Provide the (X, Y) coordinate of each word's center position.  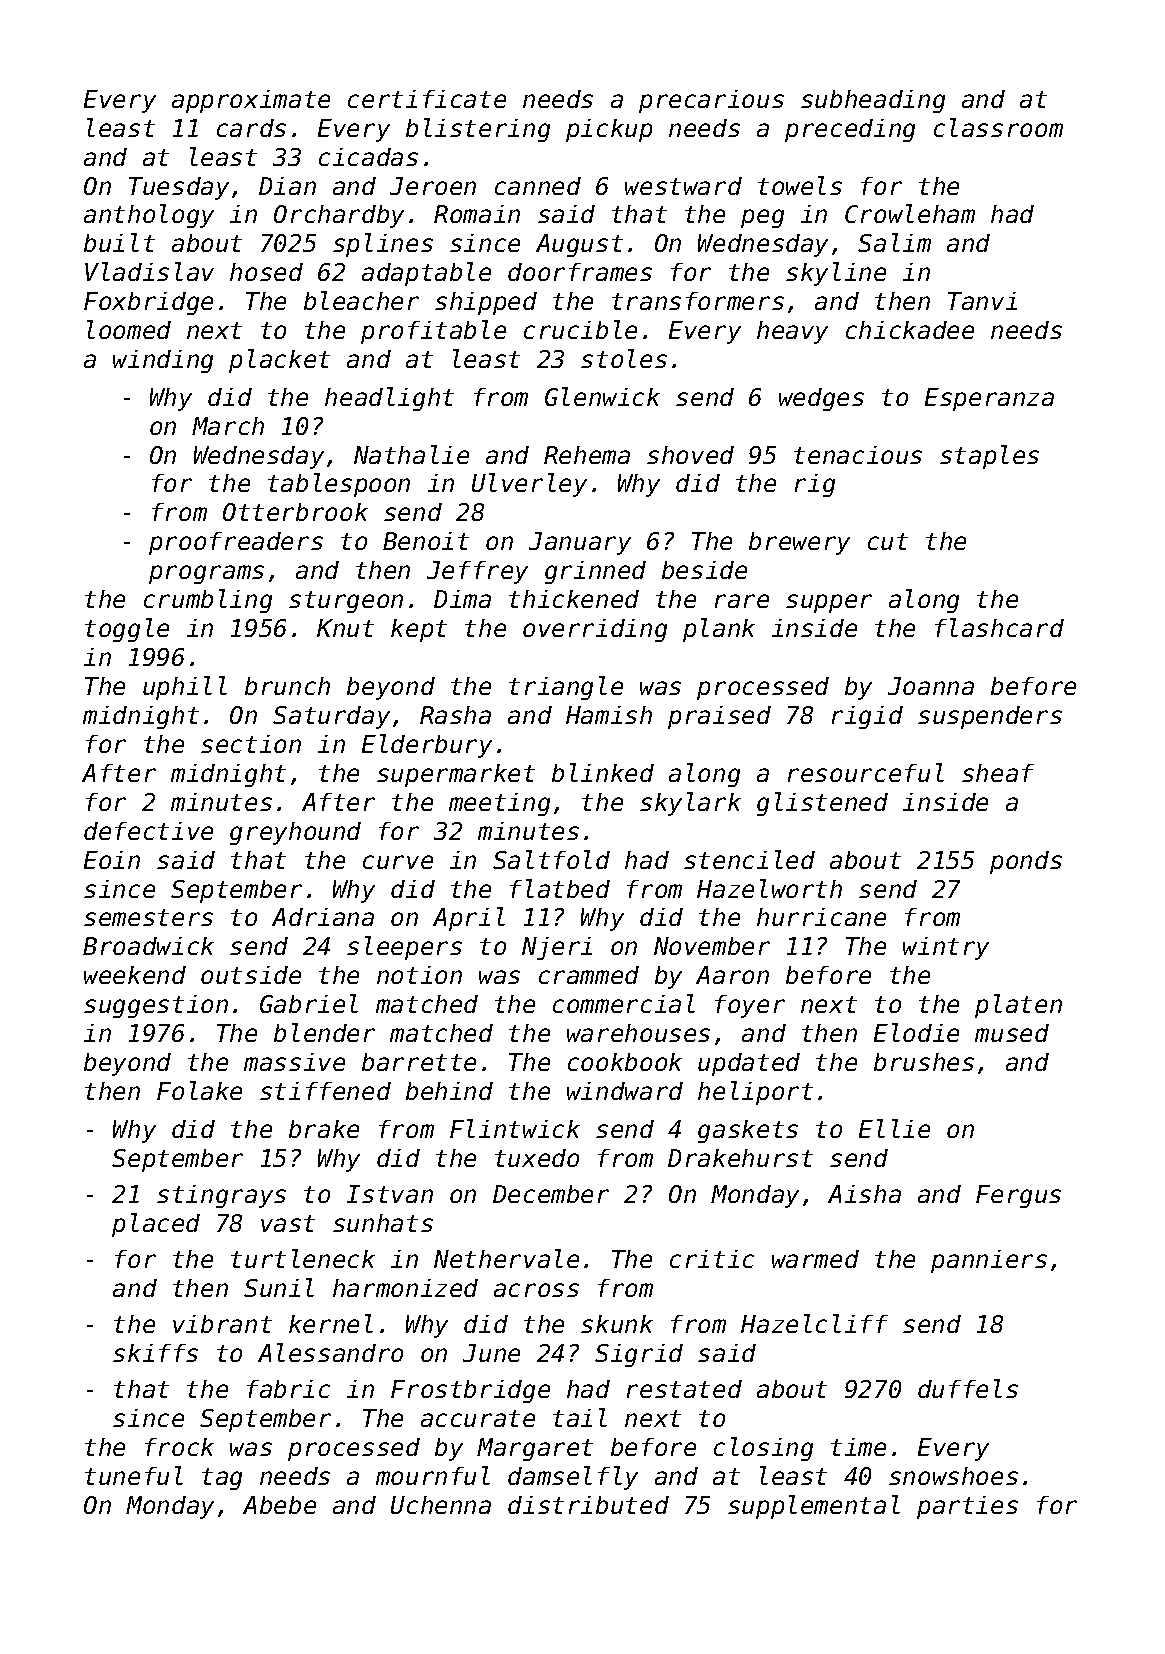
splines (383, 245)
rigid (867, 717)
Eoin (112, 860)
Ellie (894, 1128)
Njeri (557, 948)
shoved (690, 455)
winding (163, 361)
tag (222, 1479)
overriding (595, 630)
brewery (799, 543)
